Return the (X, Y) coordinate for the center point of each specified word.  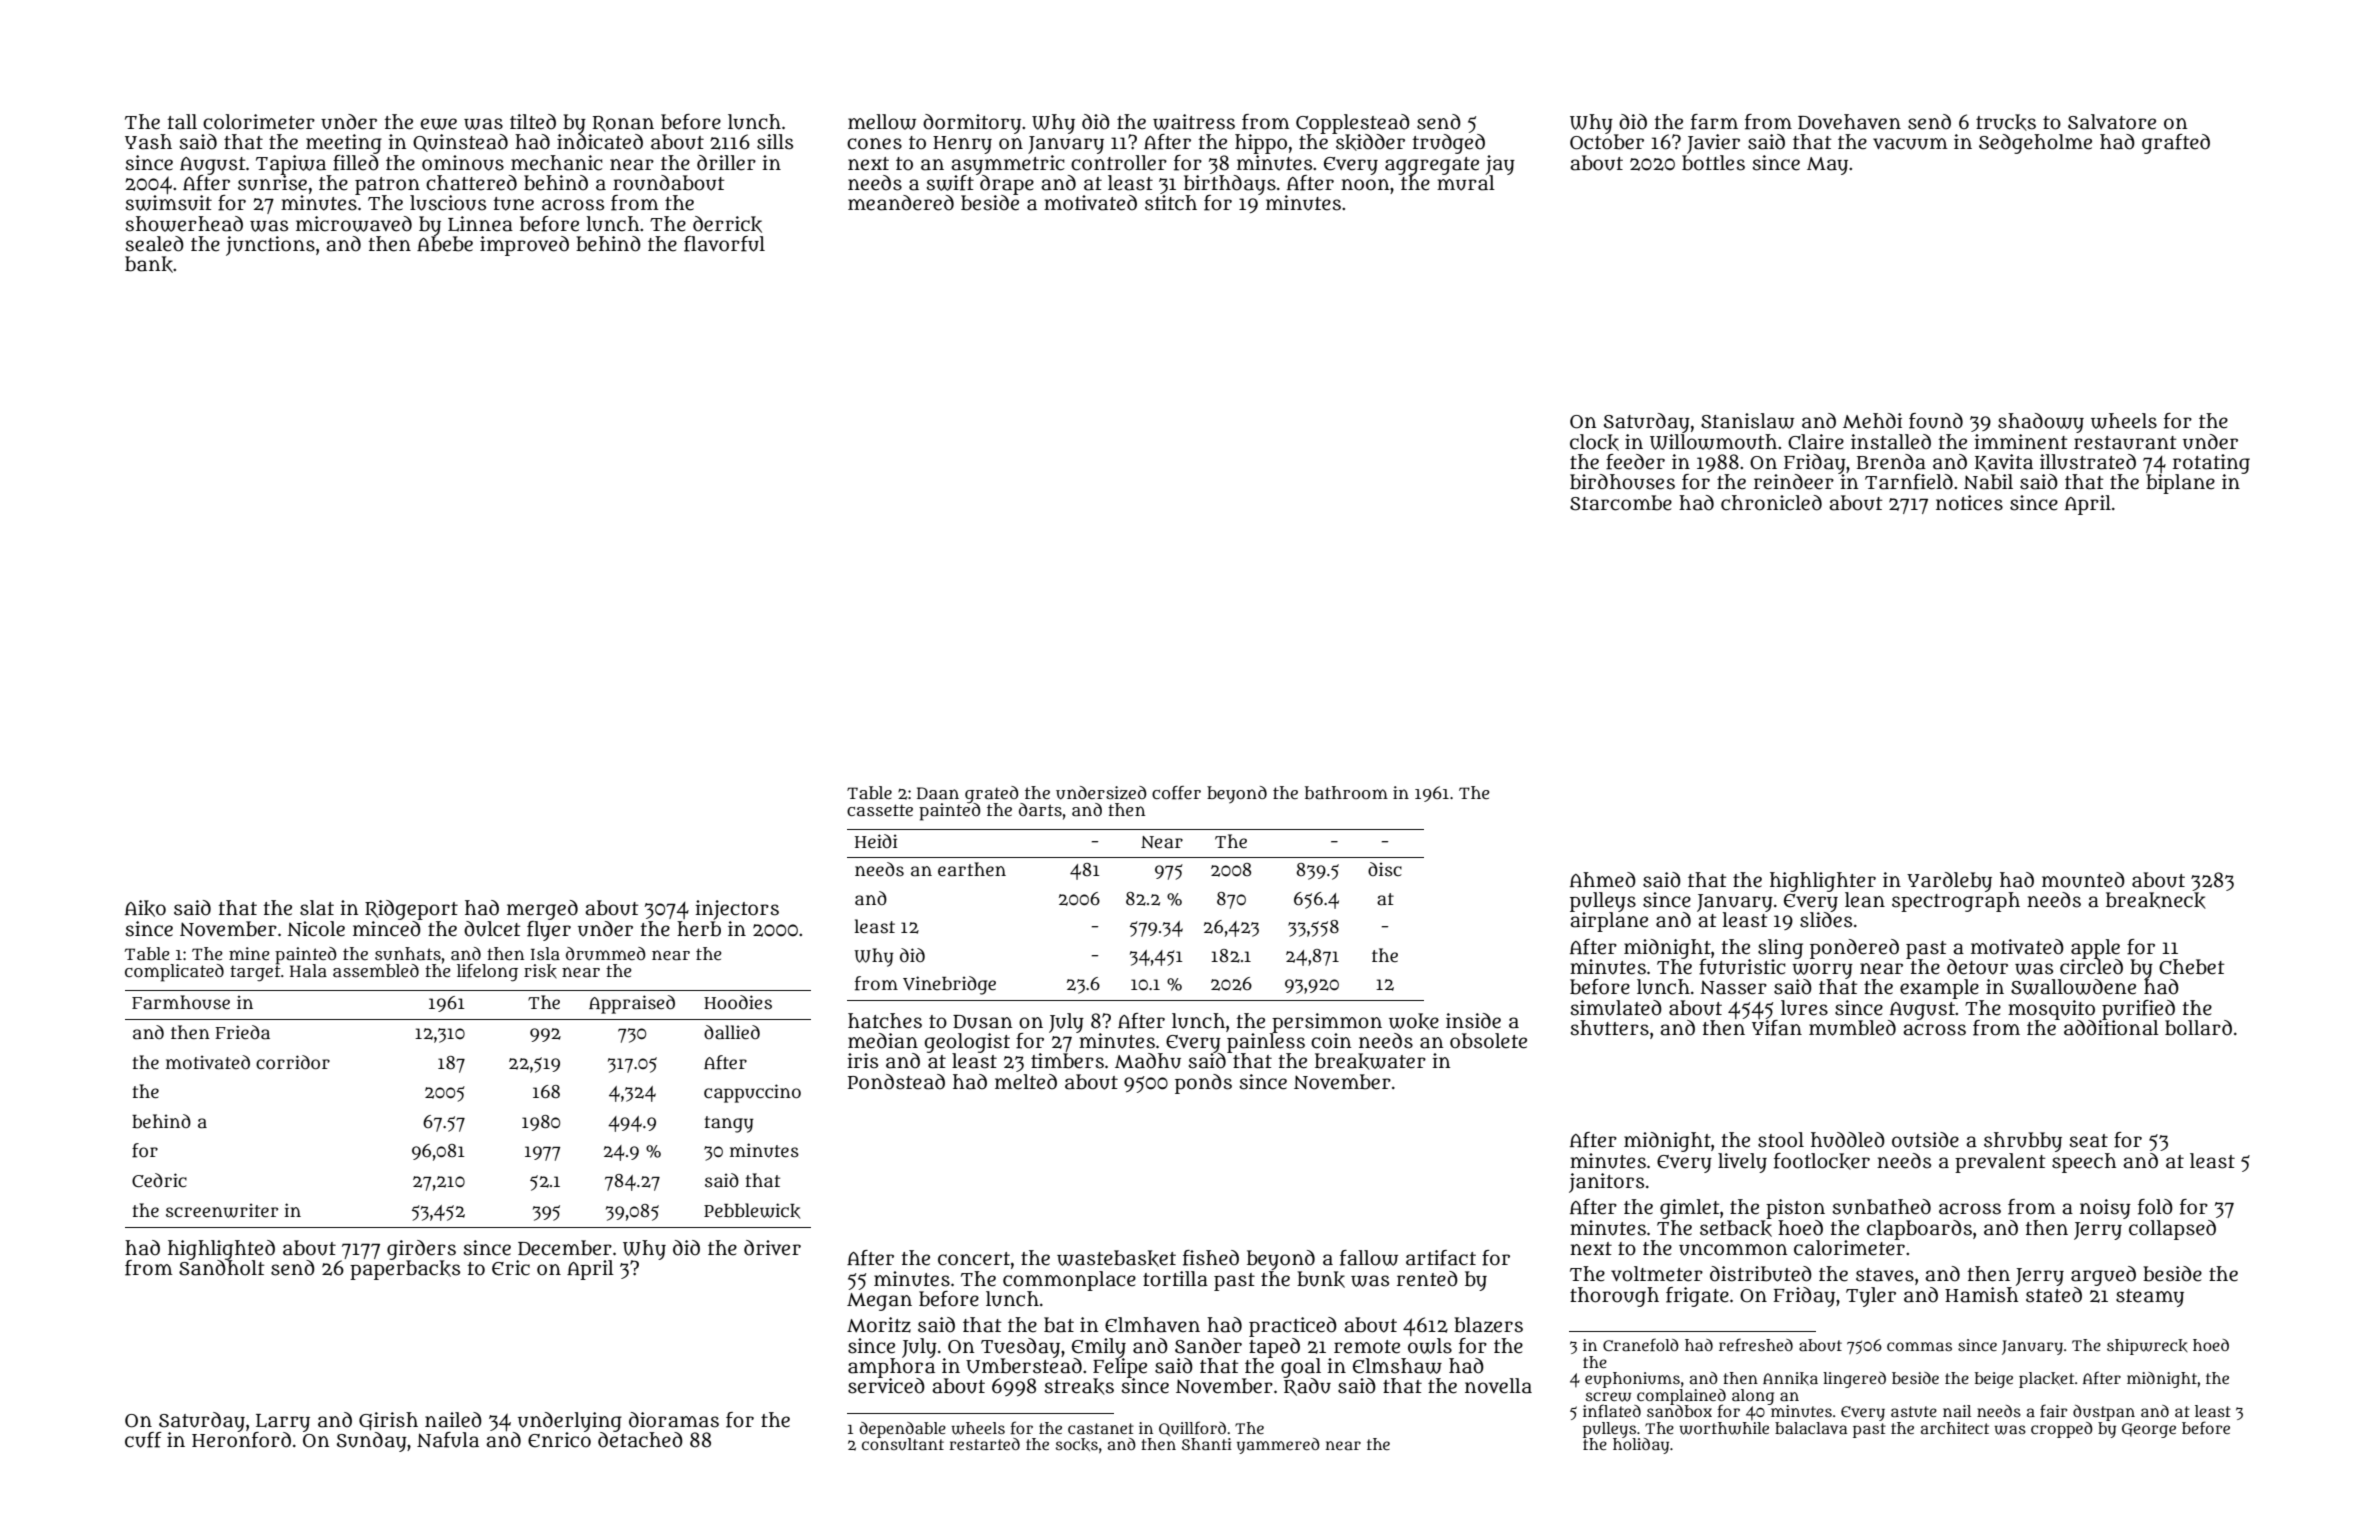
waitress (1194, 122)
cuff (143, 1440)
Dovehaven (1849, 122)
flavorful (724, 244)
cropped (2062, 1430)
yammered (1278, 1446)
